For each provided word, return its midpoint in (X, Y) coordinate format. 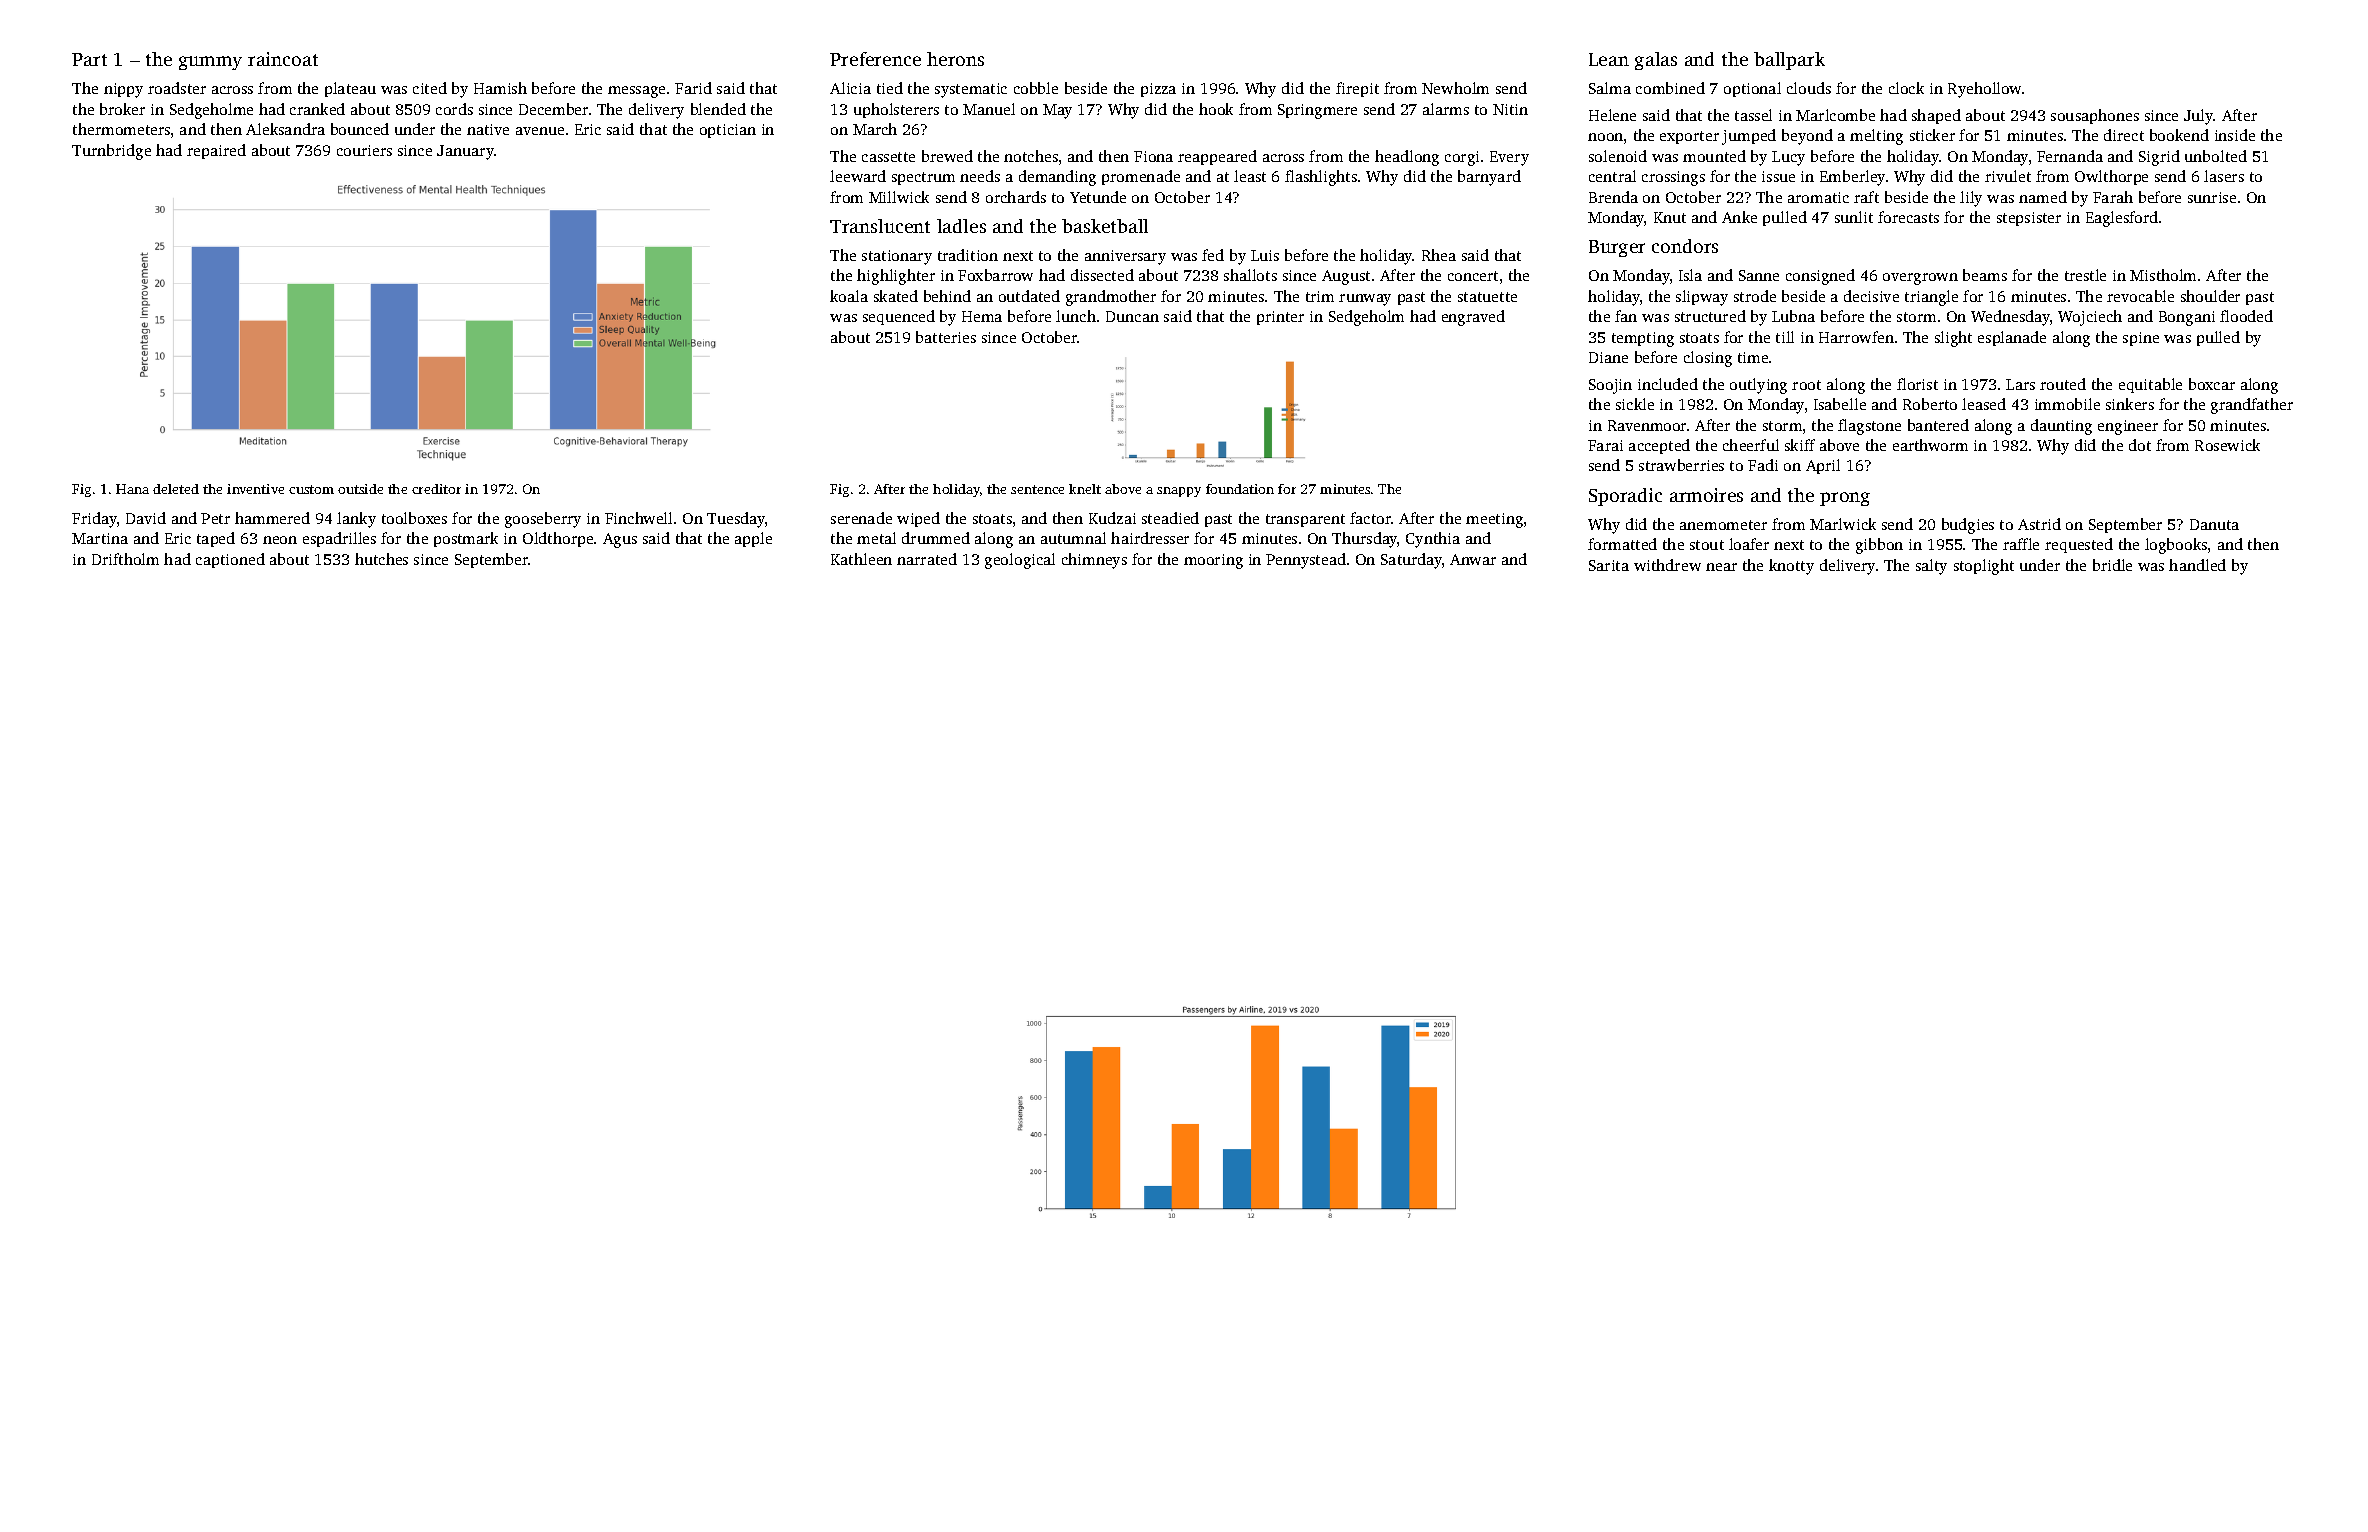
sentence (1037, 489)
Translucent (880, 226)
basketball (1105, 226)
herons (955, 59)
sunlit (1854, 217)
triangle (1931, 298)
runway (1365, 300)
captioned (230, 560)
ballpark (1789, 61)
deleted (176, 489)
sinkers (2130, 404)
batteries (946, 337)
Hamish (500, 88)
